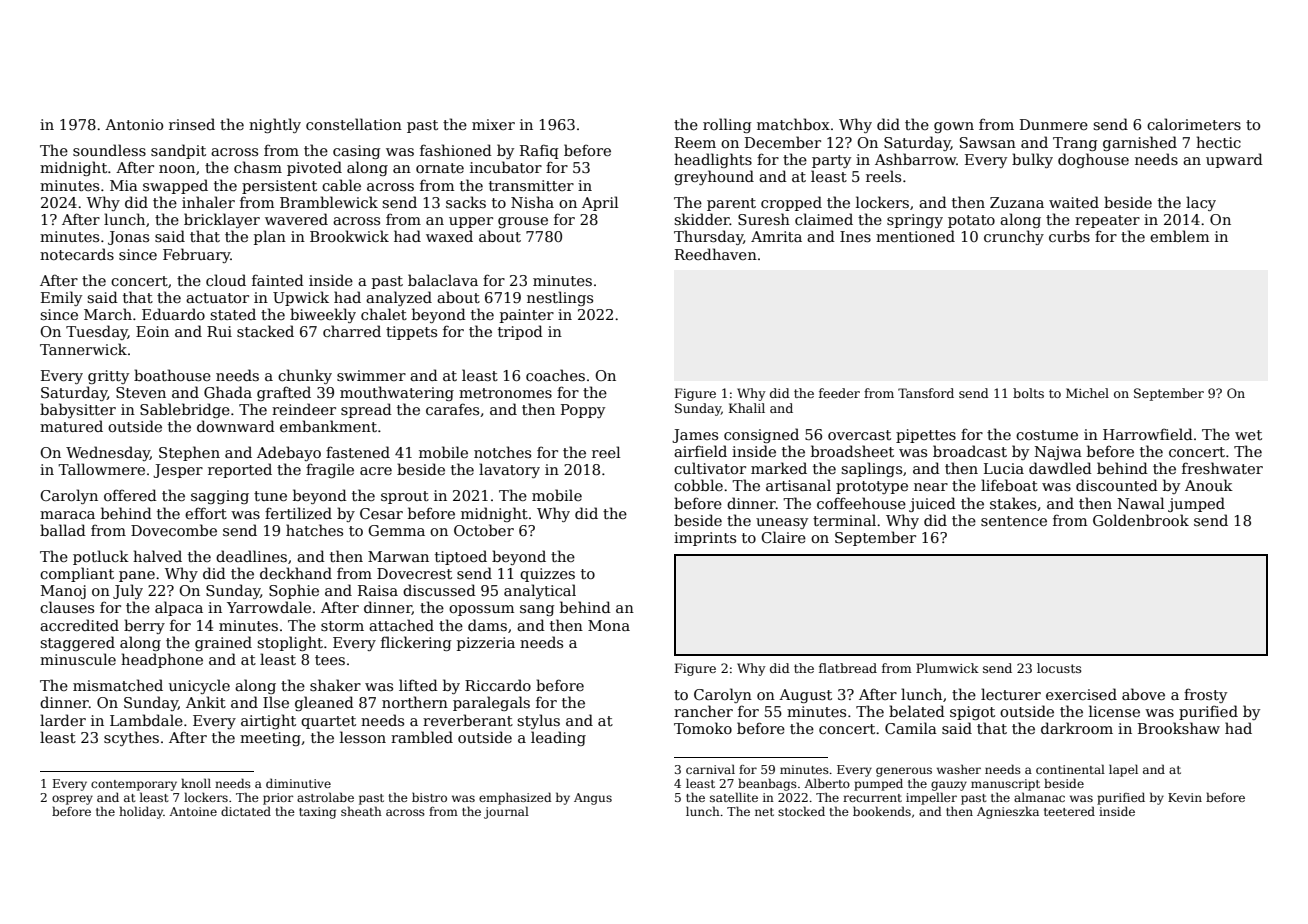 The height and width of the screenshot is (924, 1308). I want to click on tripod, so click(520, 332).
